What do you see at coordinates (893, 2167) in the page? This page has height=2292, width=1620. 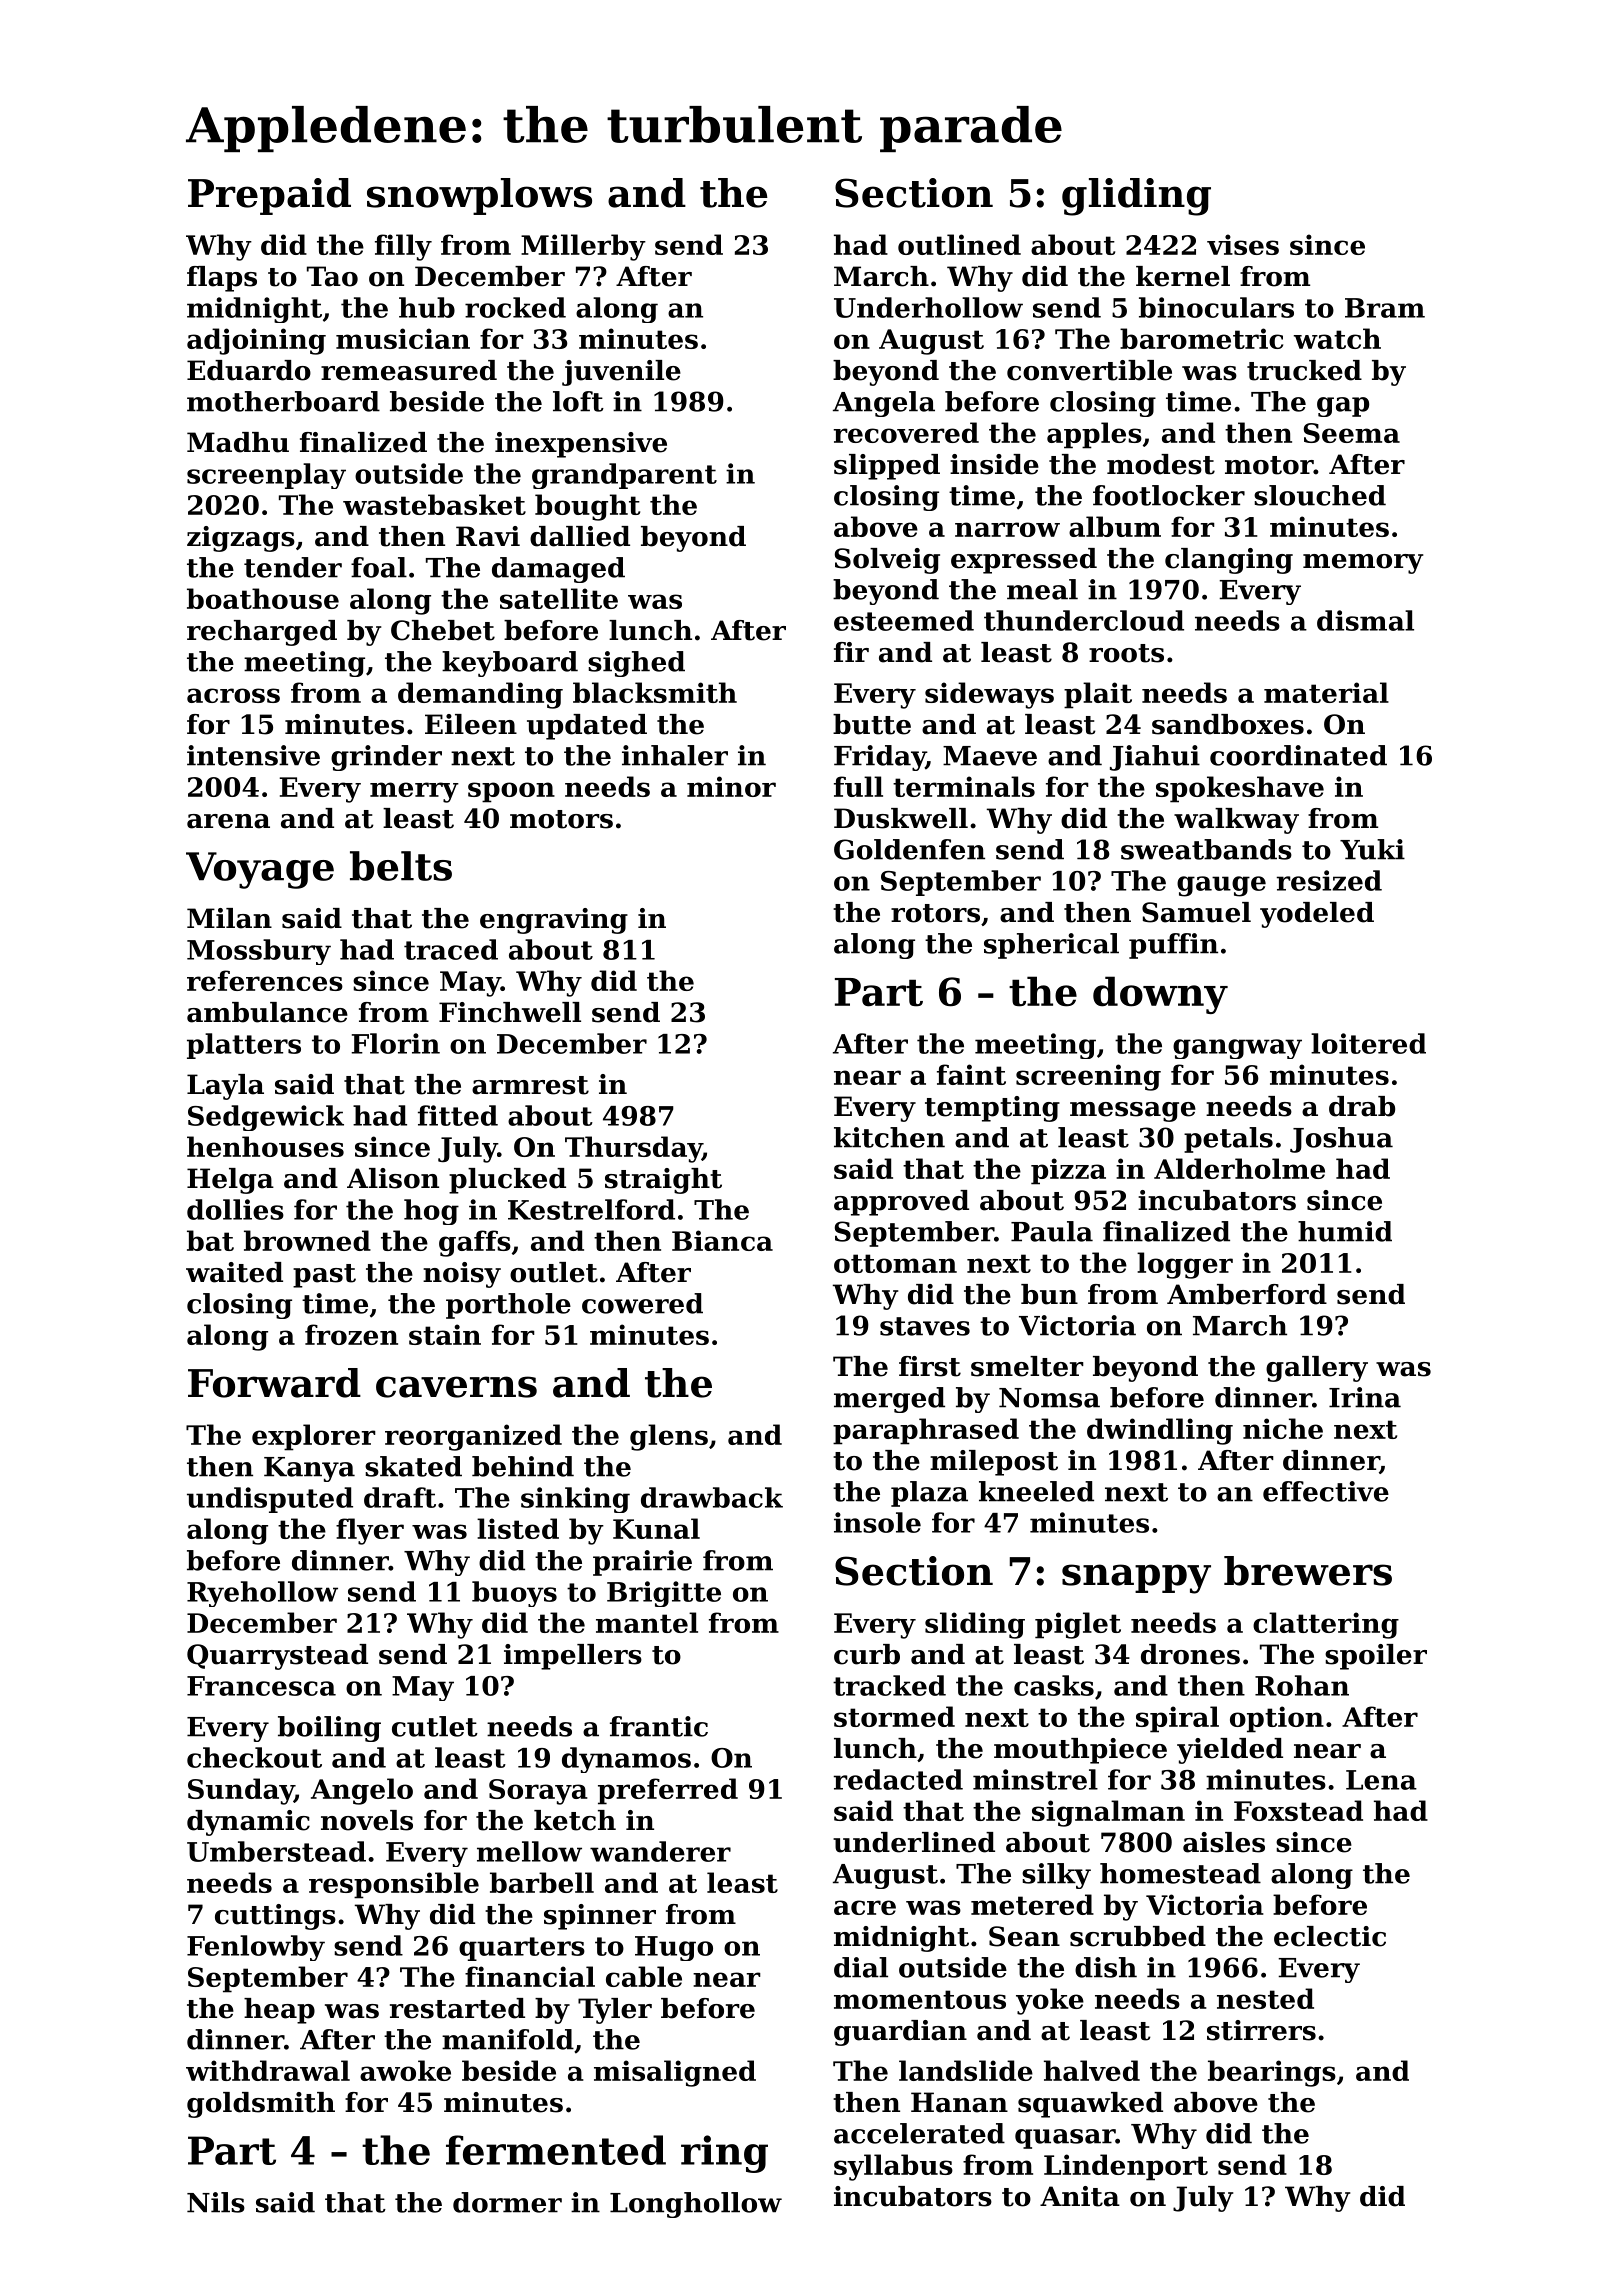 I see `syllabus` at bounding box center [893, 2167].
